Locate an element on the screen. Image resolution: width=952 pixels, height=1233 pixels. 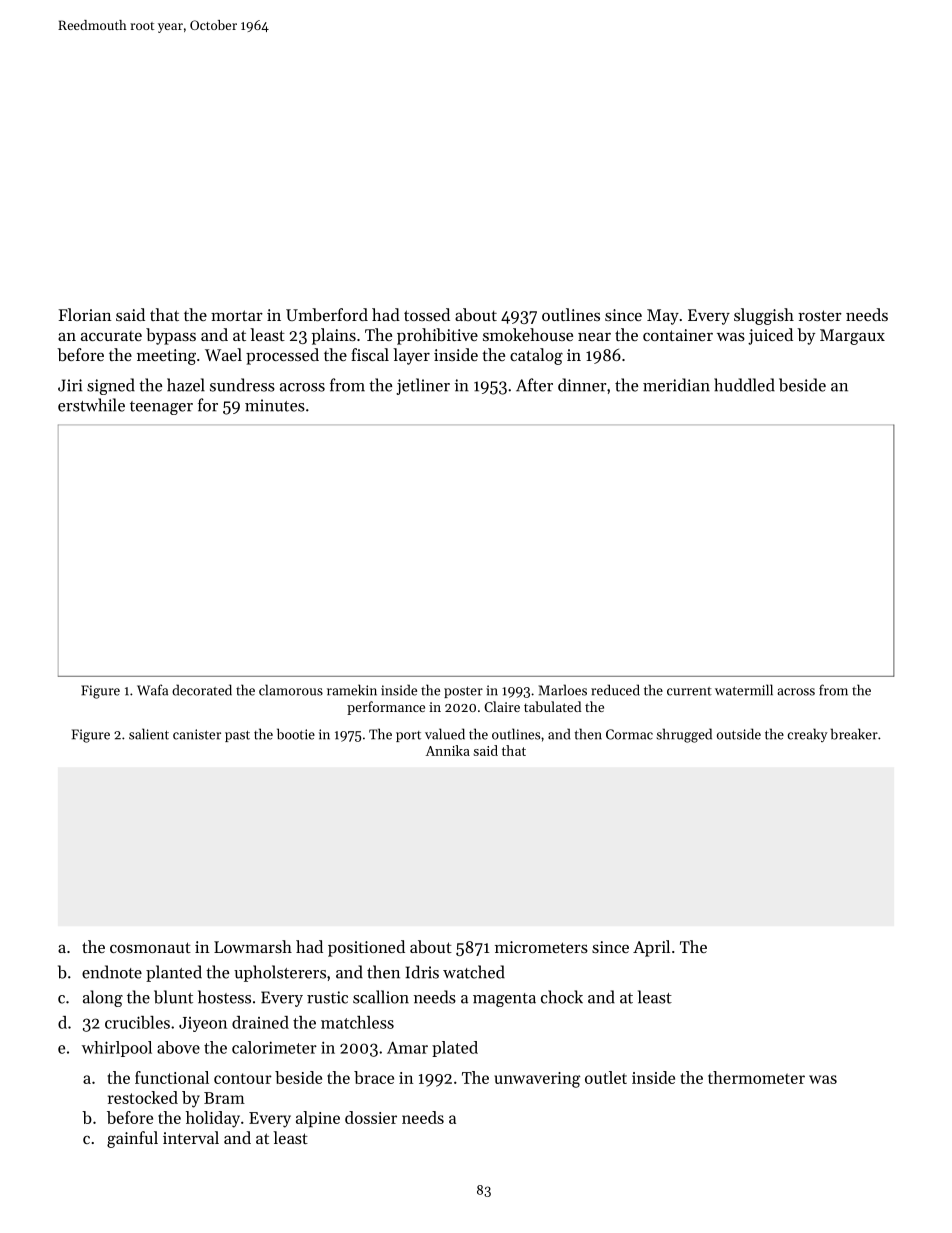
tossed is located at coordinates (427, 314).
